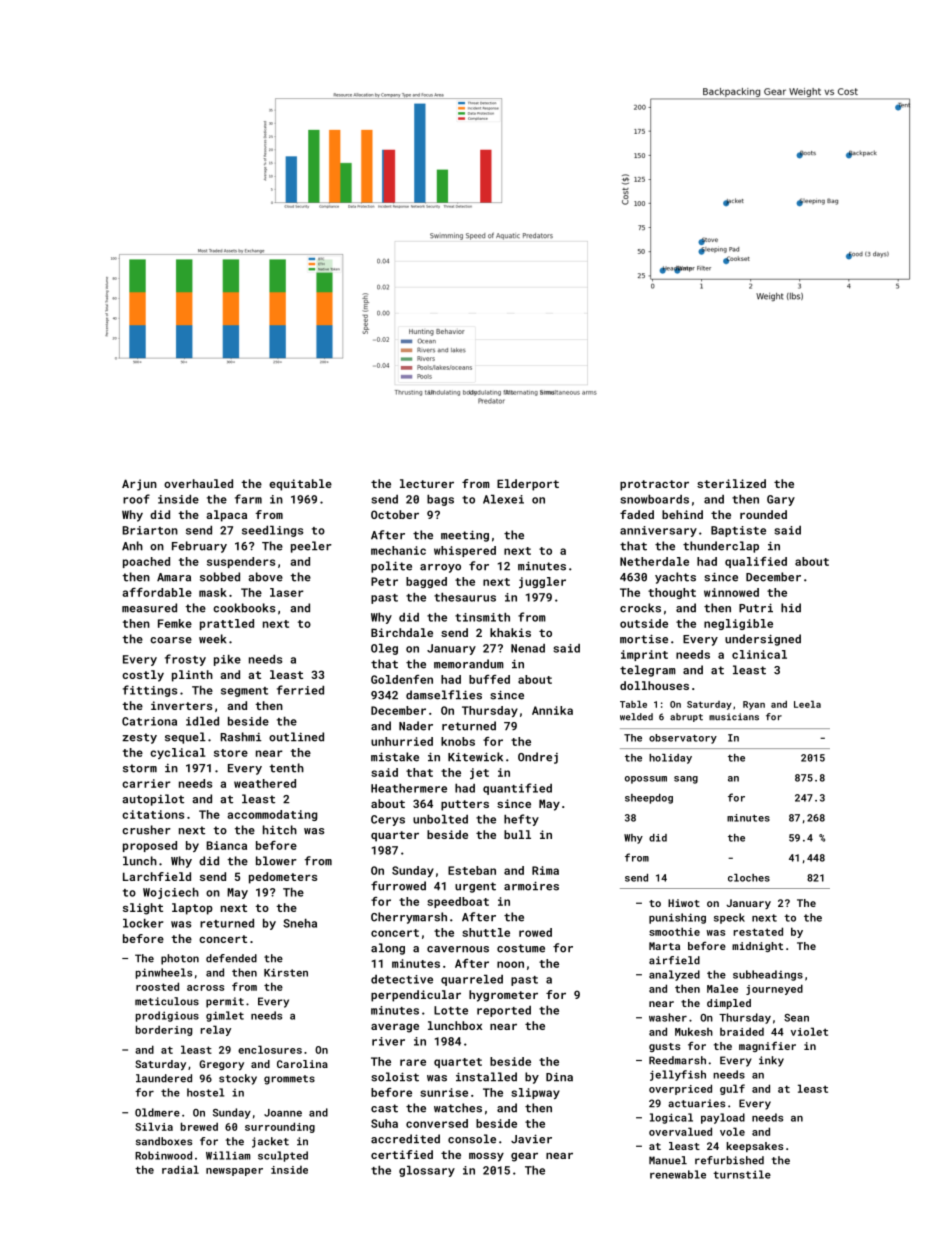 This document has height=1233, width=952. What do you see at coordinates (227, 660) in the document?
I see `pike` at bounding box center [227, 660].
